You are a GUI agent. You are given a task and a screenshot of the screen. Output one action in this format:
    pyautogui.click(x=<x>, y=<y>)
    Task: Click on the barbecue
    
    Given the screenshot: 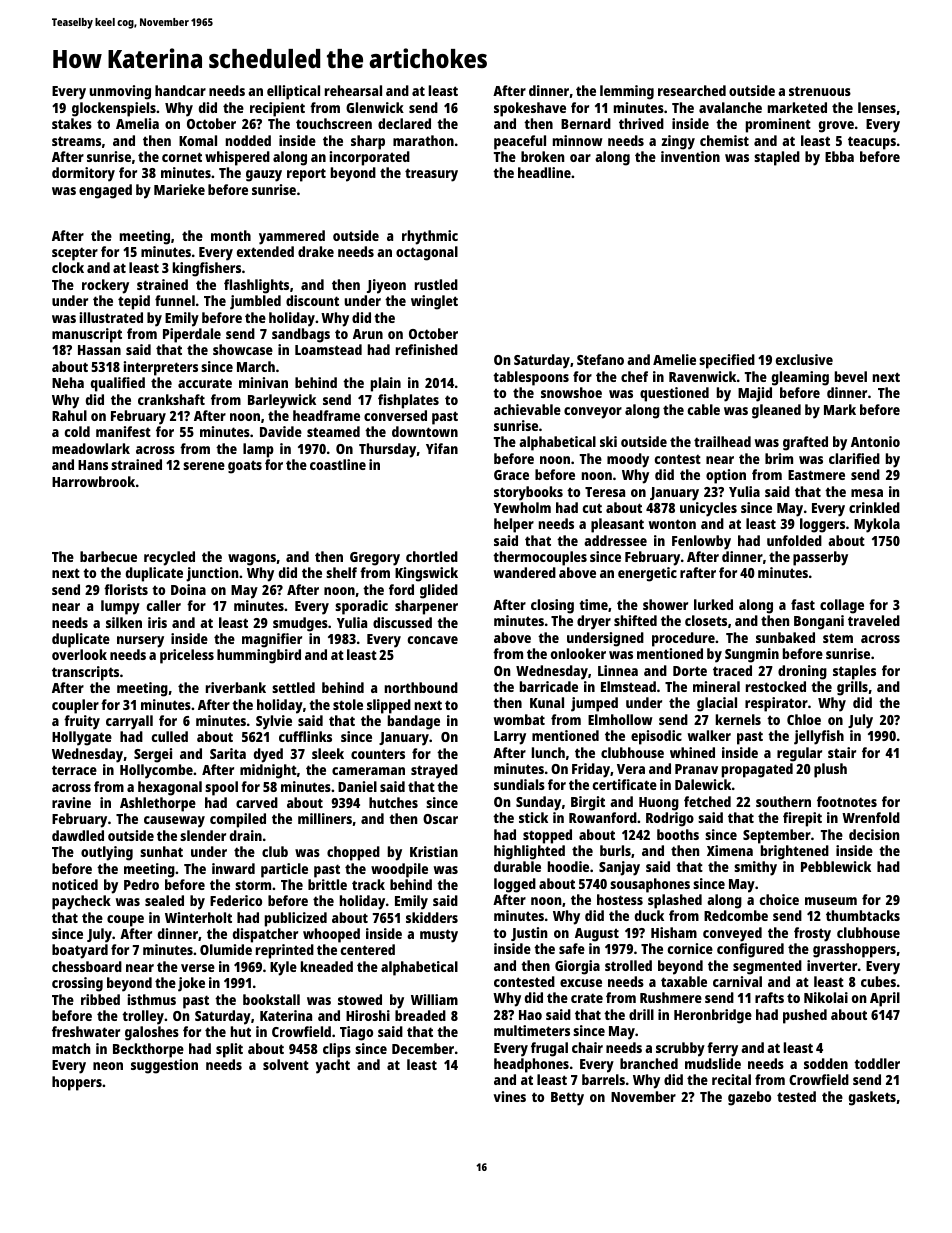 What is the action you would take?
    pyautogui.click(x=108, y=556)
